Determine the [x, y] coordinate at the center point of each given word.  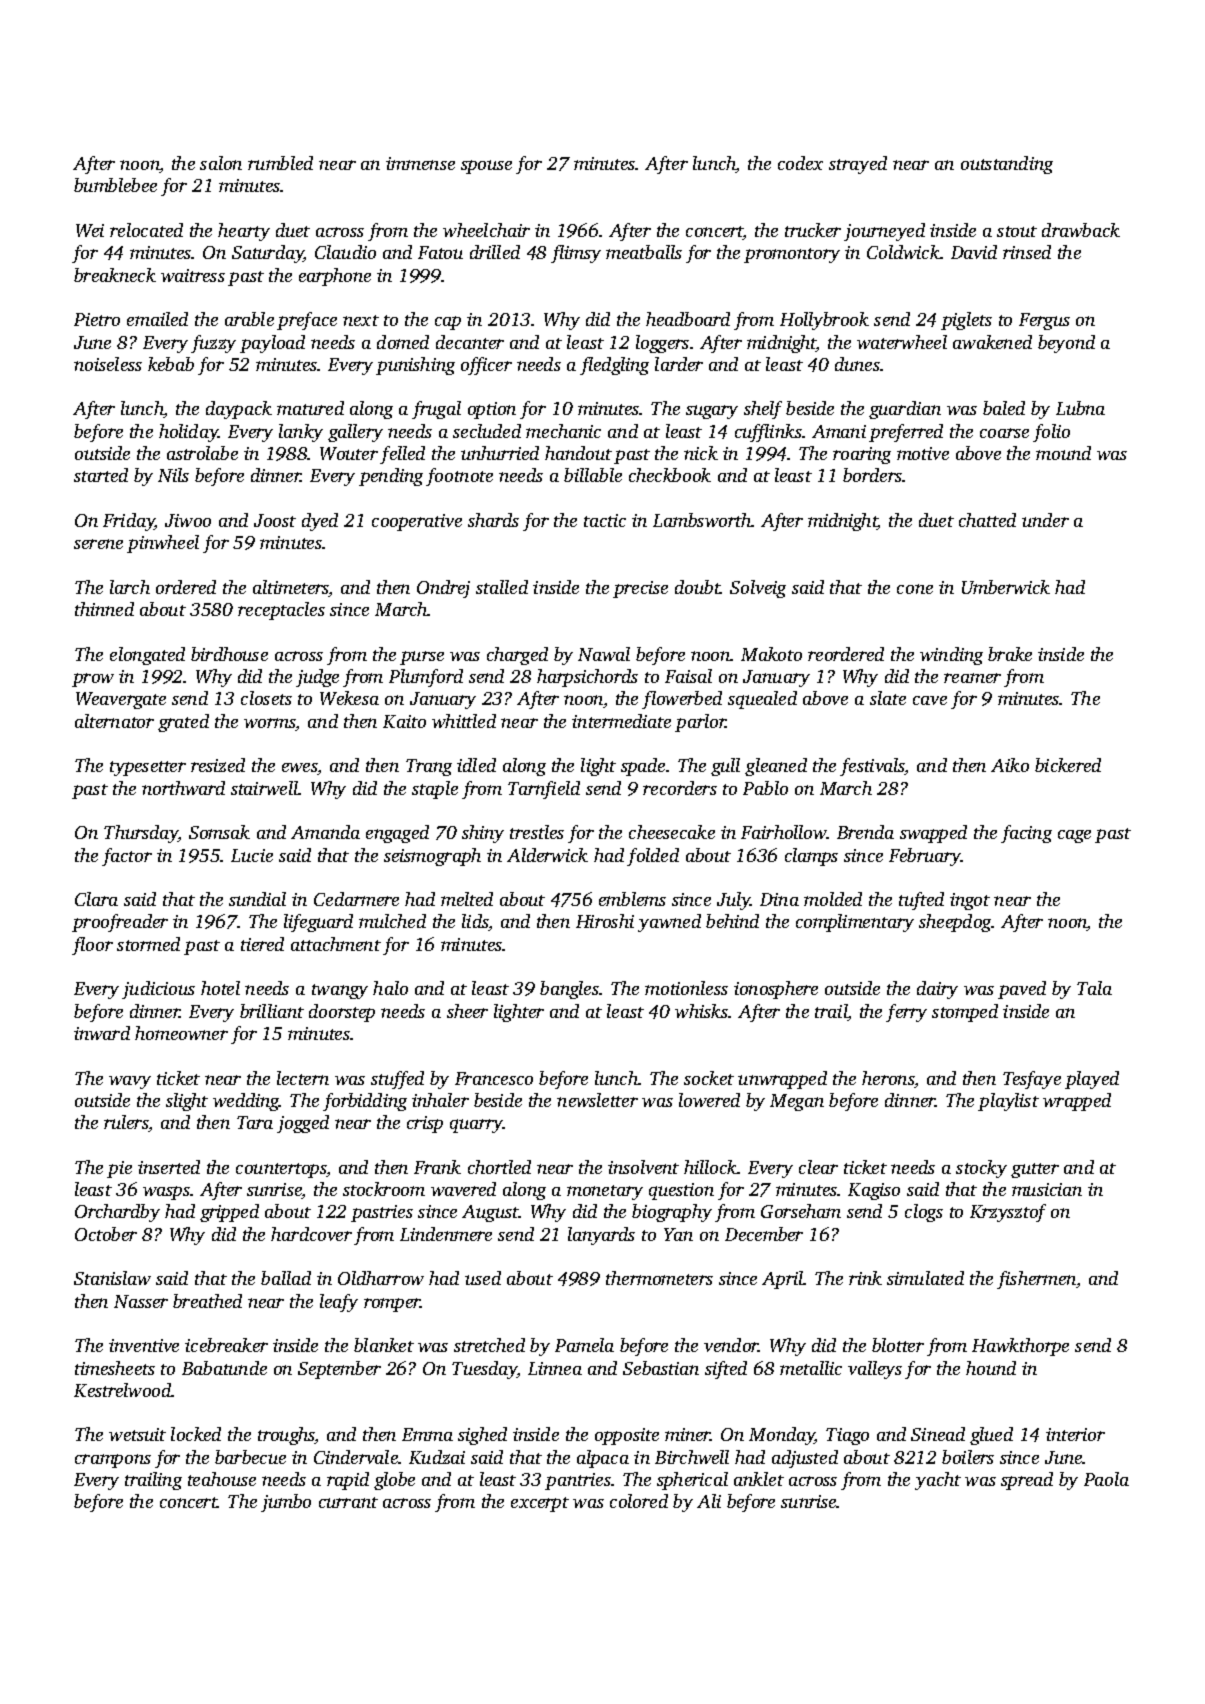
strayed [858, 165]
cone [915, 589]
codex [800, 163]
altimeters [291, 588]
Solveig [758, 589]
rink [865, 1278]
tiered [262, 944]
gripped [229, 1213]
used [483, 1278]
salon [221, 163]
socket [709, 1078]
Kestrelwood [123, 1390]
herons [888, 1078]
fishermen [1037, 1280]
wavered [463, 1189]
